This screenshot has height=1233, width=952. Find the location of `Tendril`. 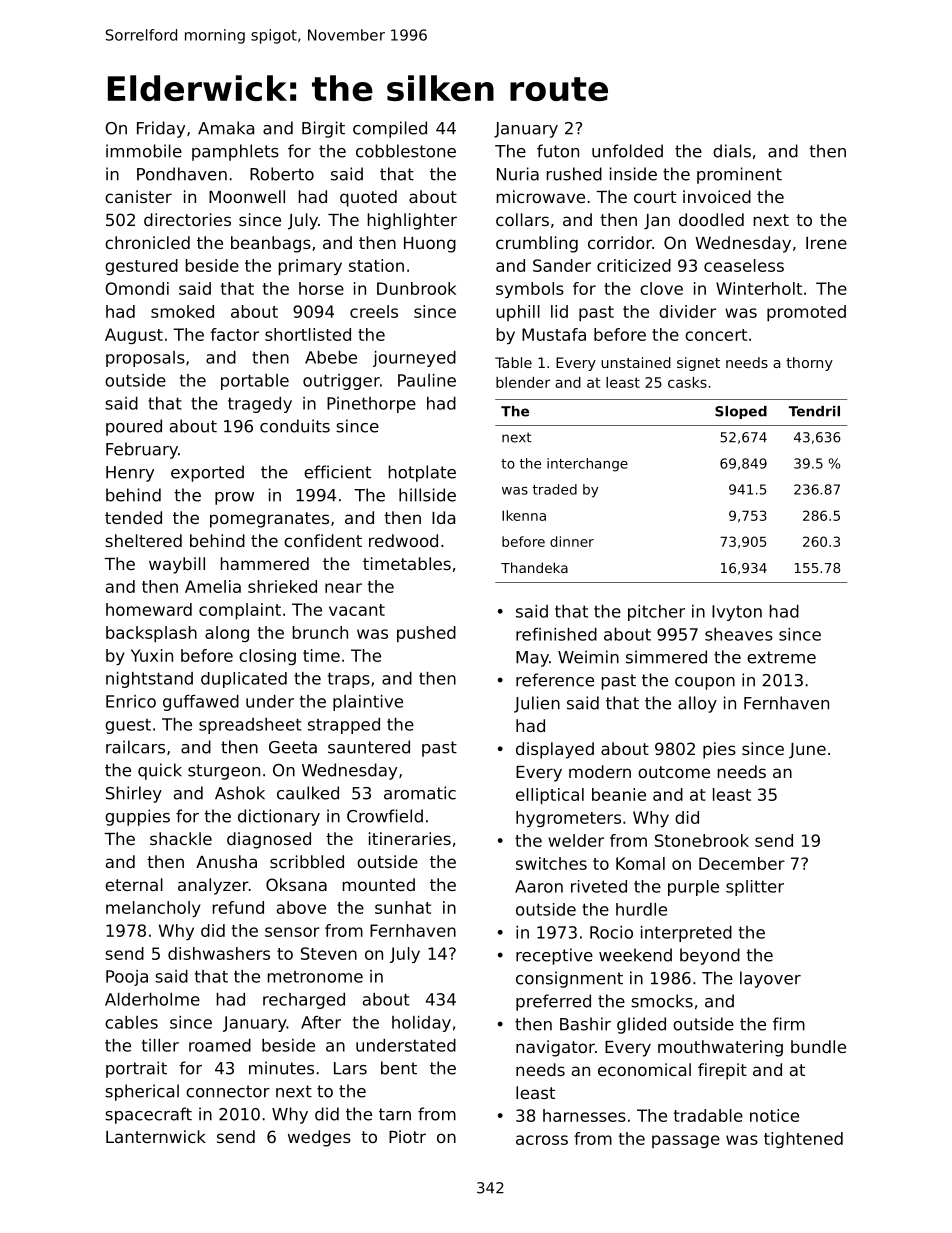

Tendril is located at coordinates (814, 411).
